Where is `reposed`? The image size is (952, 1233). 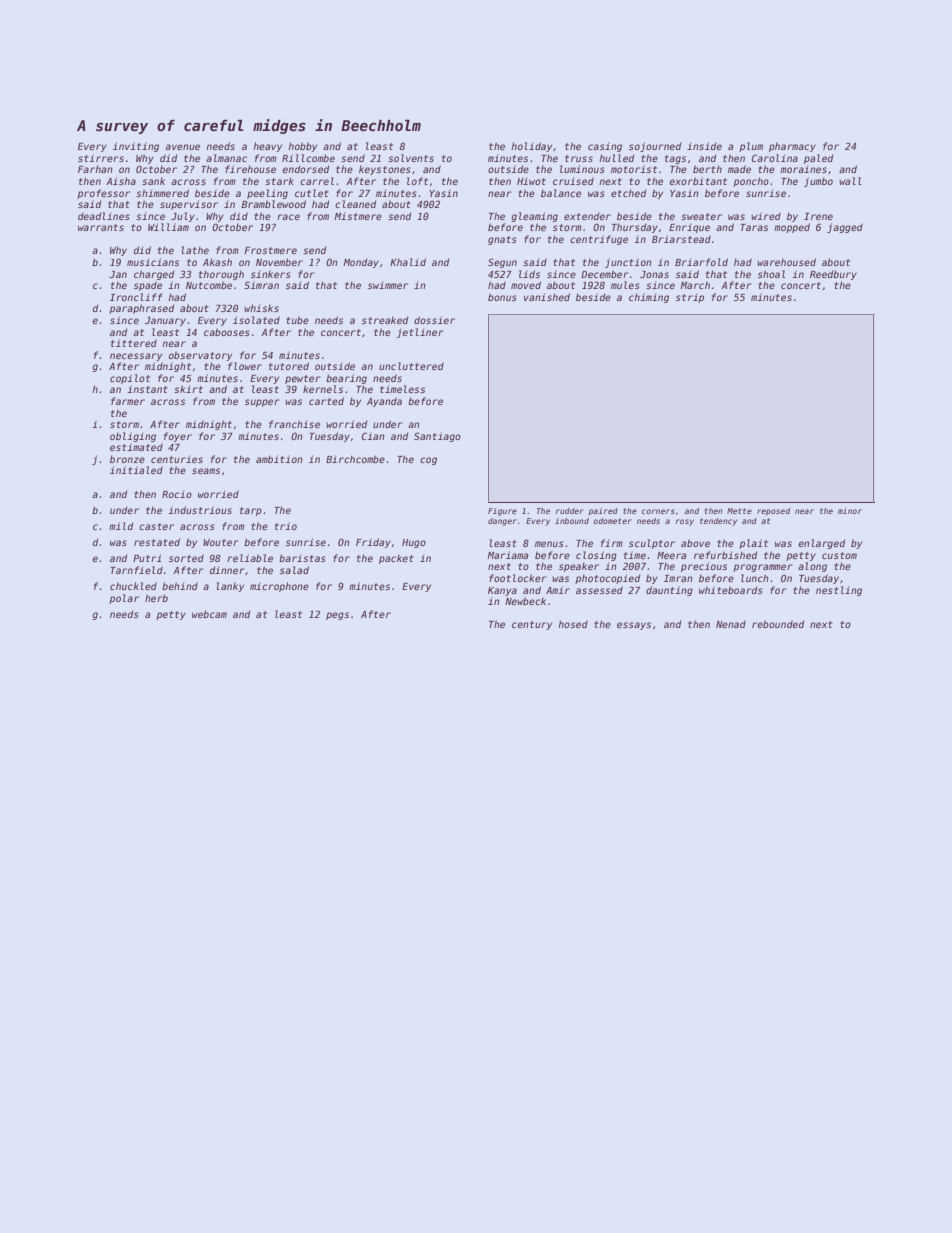 reposed is located at coordinates (773, 512).
